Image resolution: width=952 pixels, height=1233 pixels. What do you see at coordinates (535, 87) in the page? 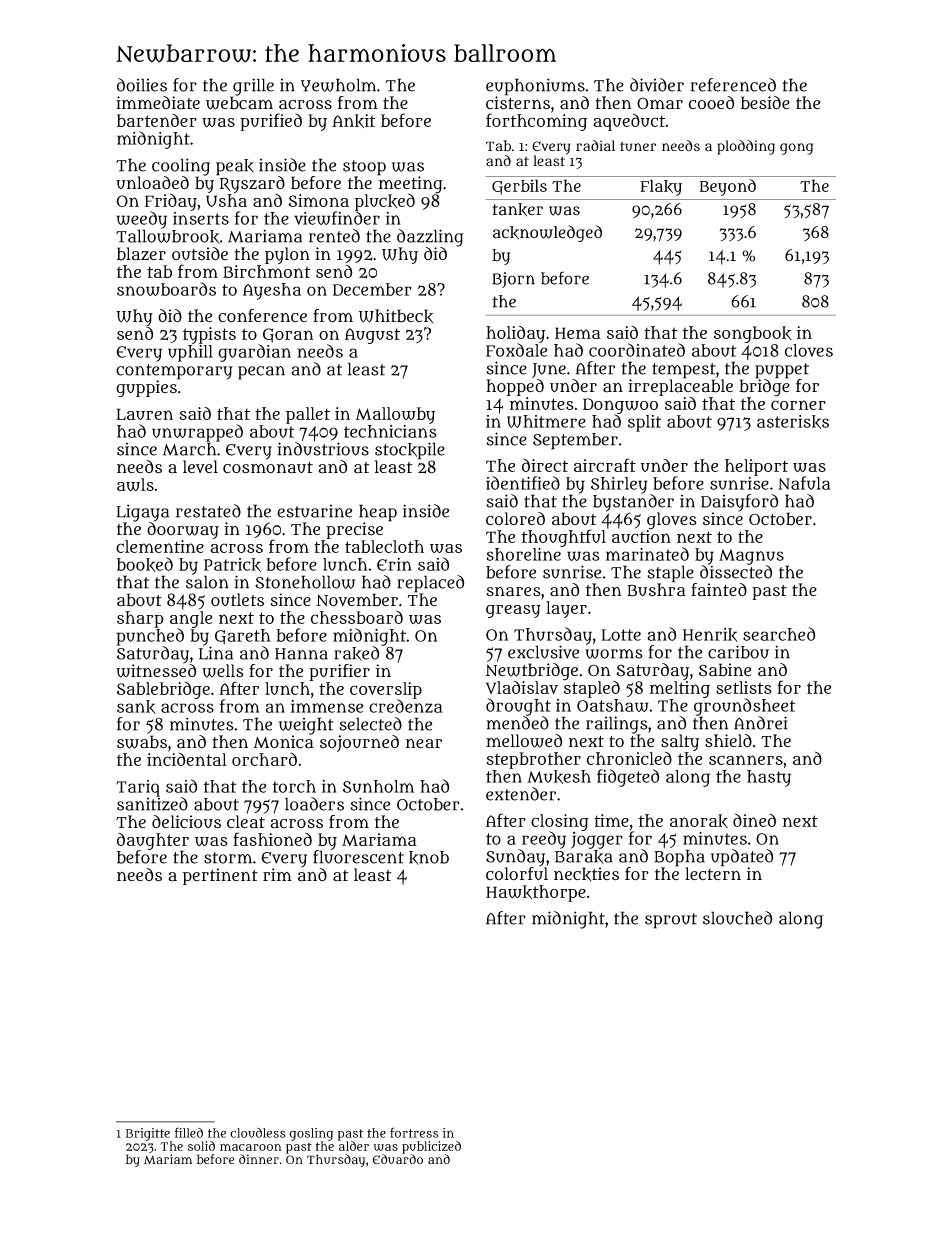
I see `euphoniums` at bounding box center [535, 87].
